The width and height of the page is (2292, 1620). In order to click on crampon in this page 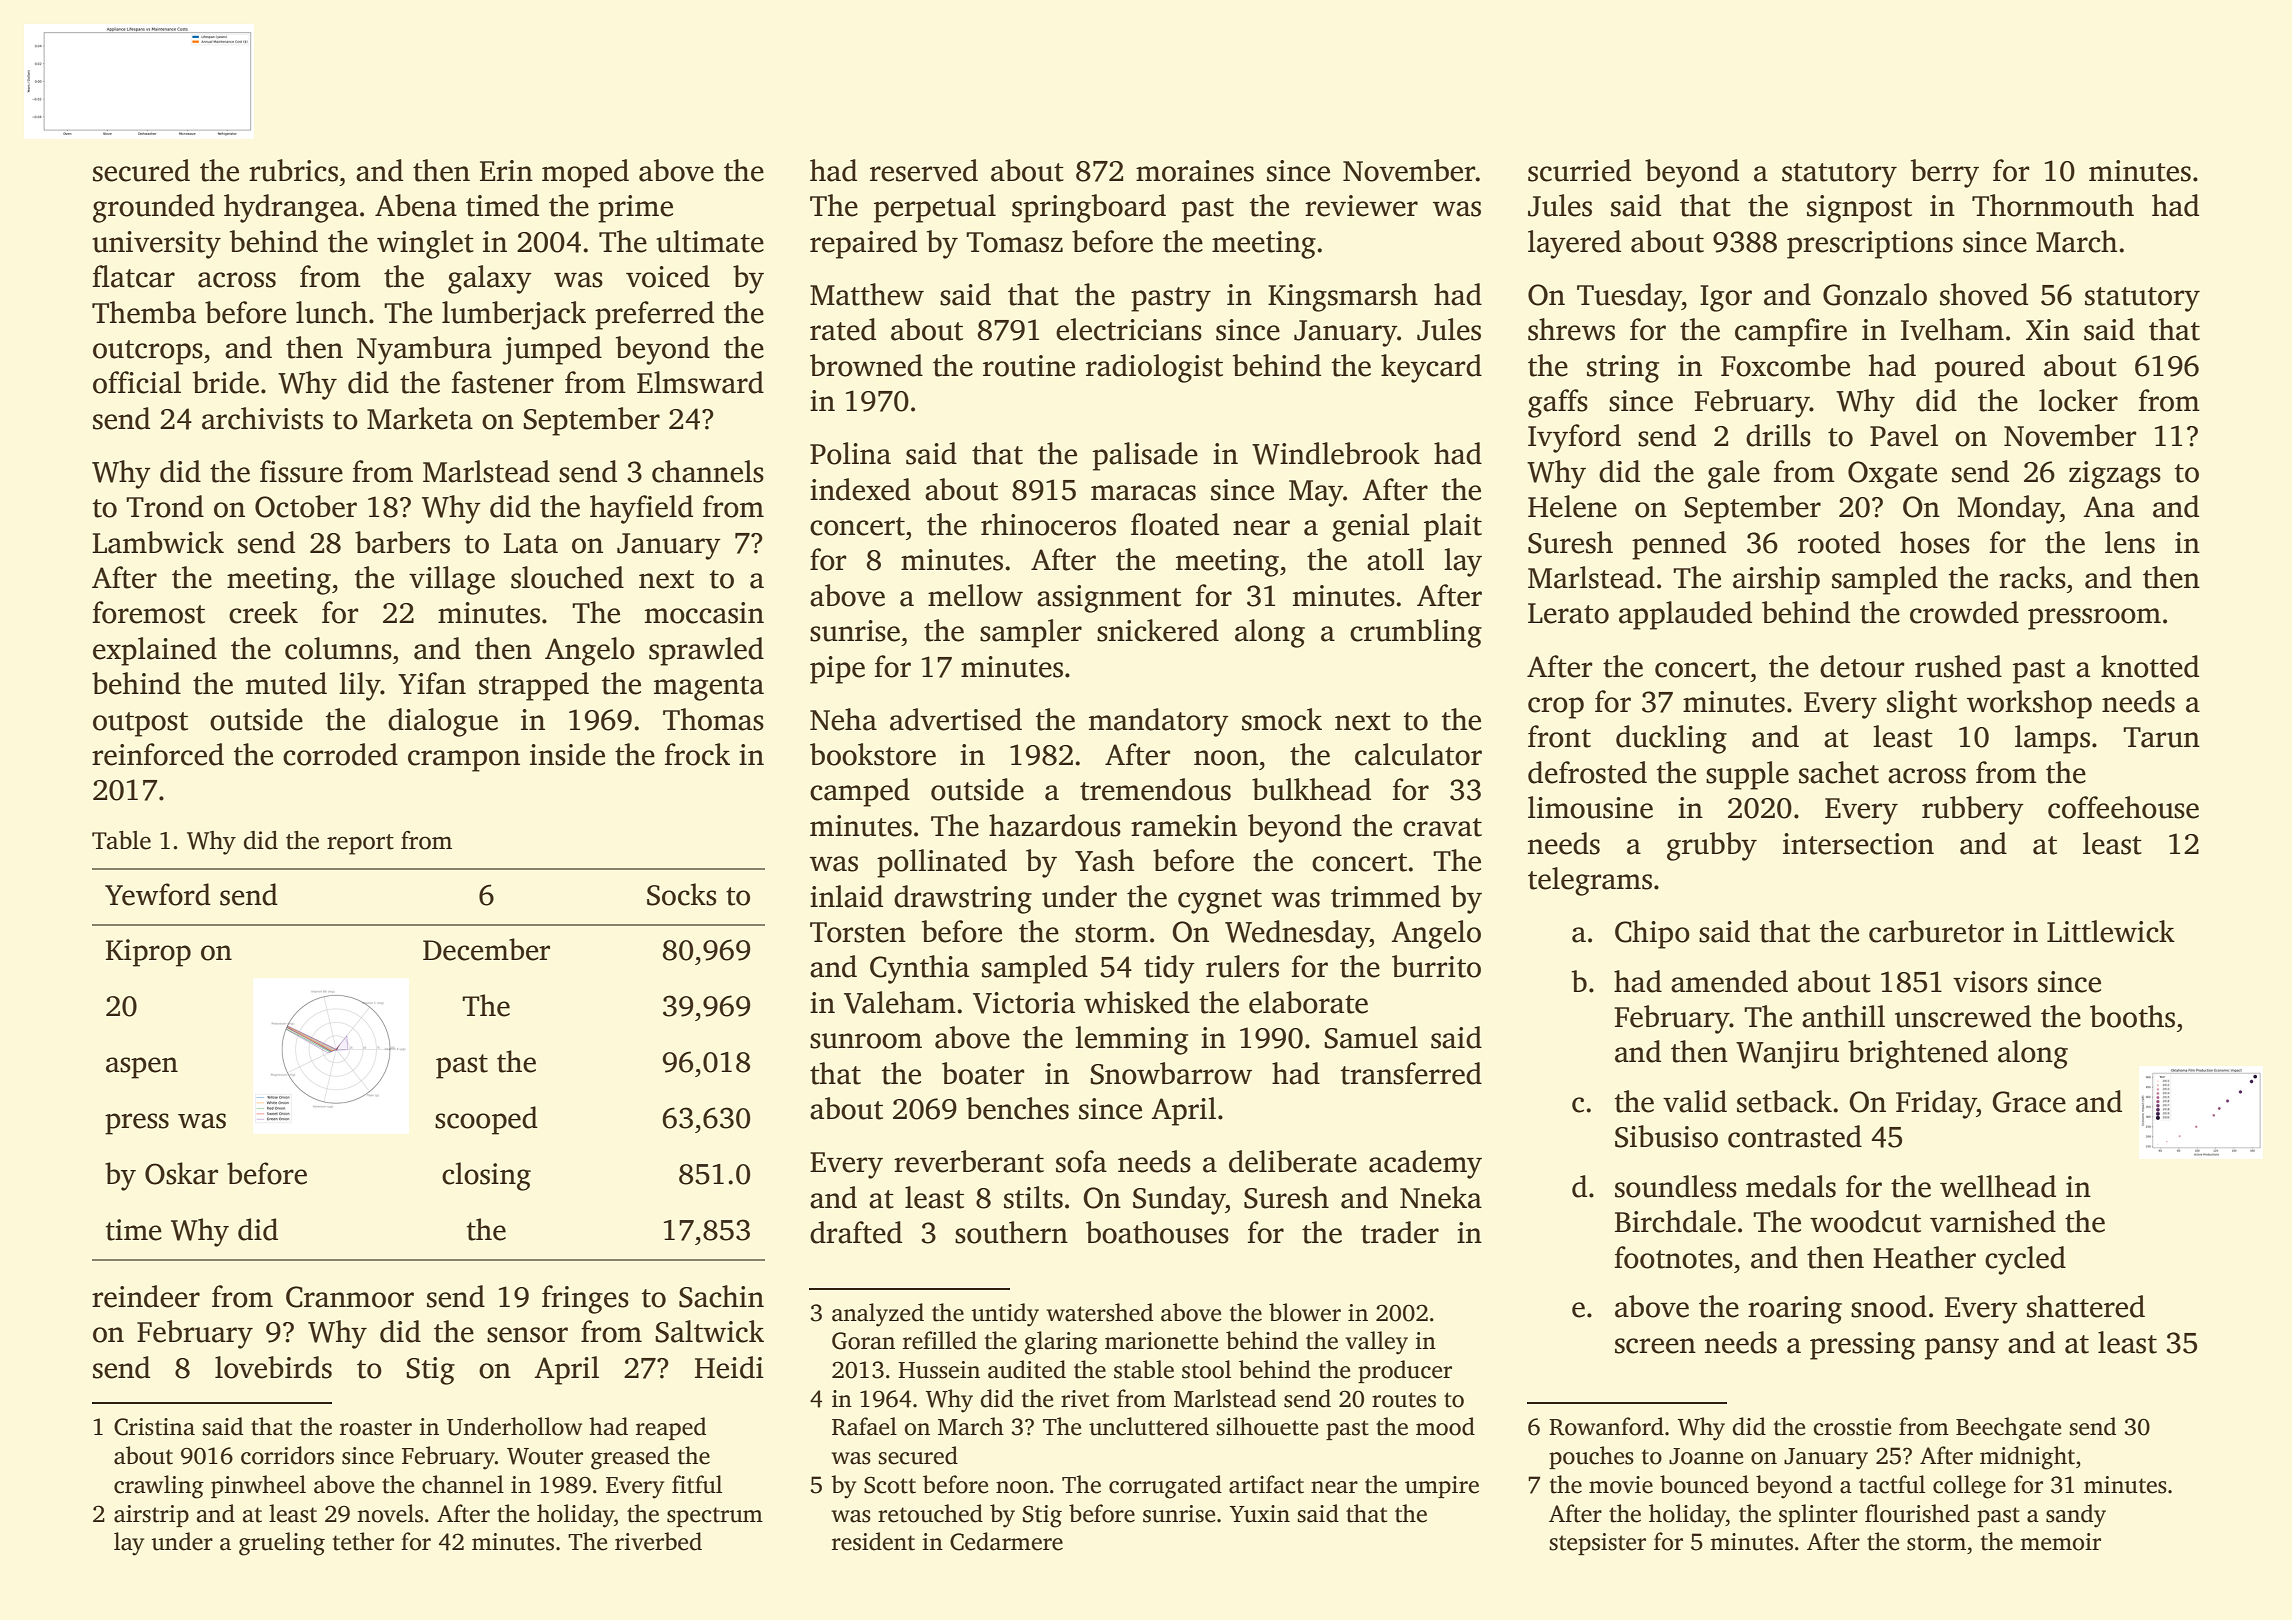, I will do `click(464, 761)`.
